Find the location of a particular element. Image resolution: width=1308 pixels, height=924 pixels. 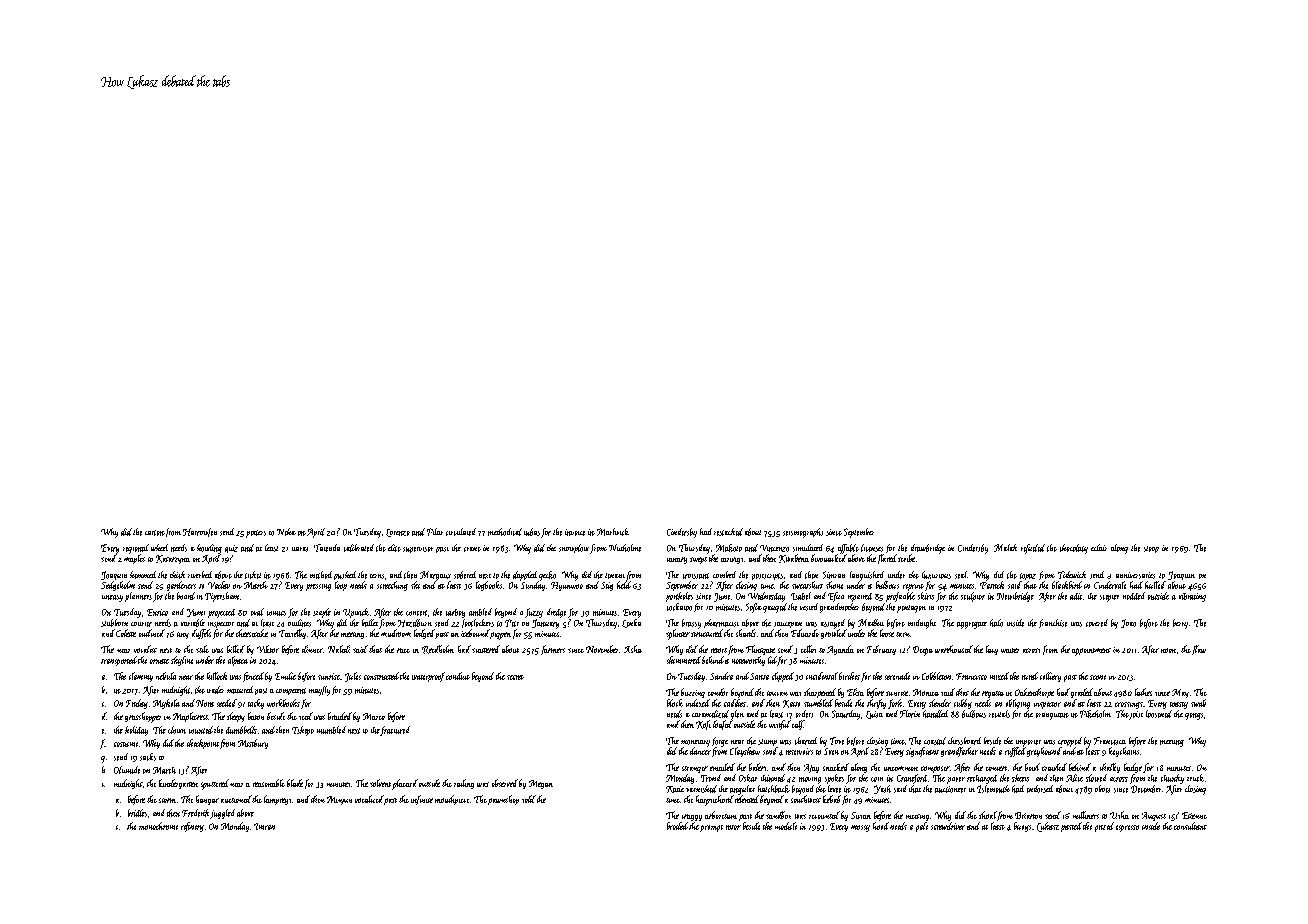

sculptor is located at coordinates (973, 597).
